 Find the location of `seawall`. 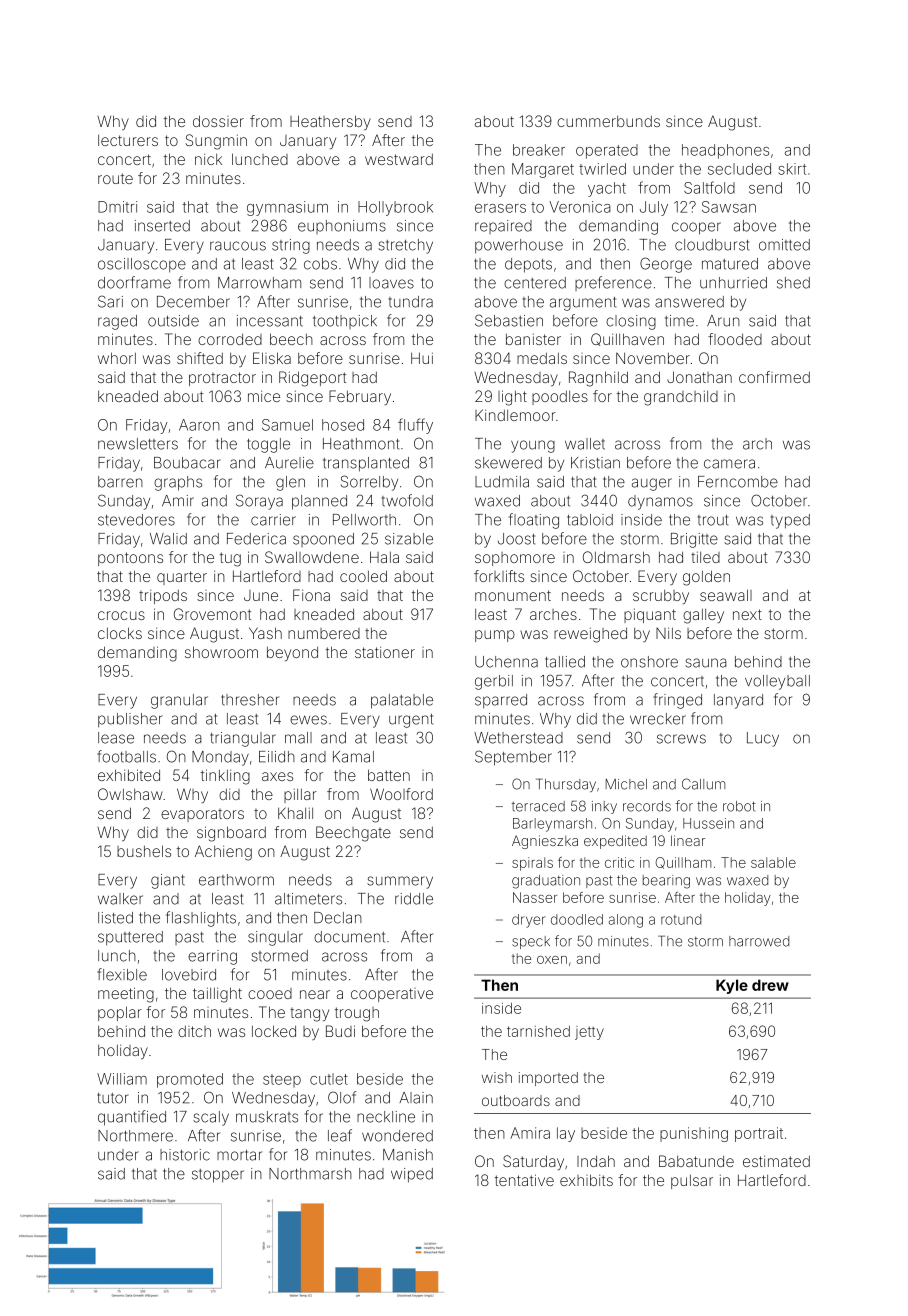

seawall is located at coordinates (726, 595).
